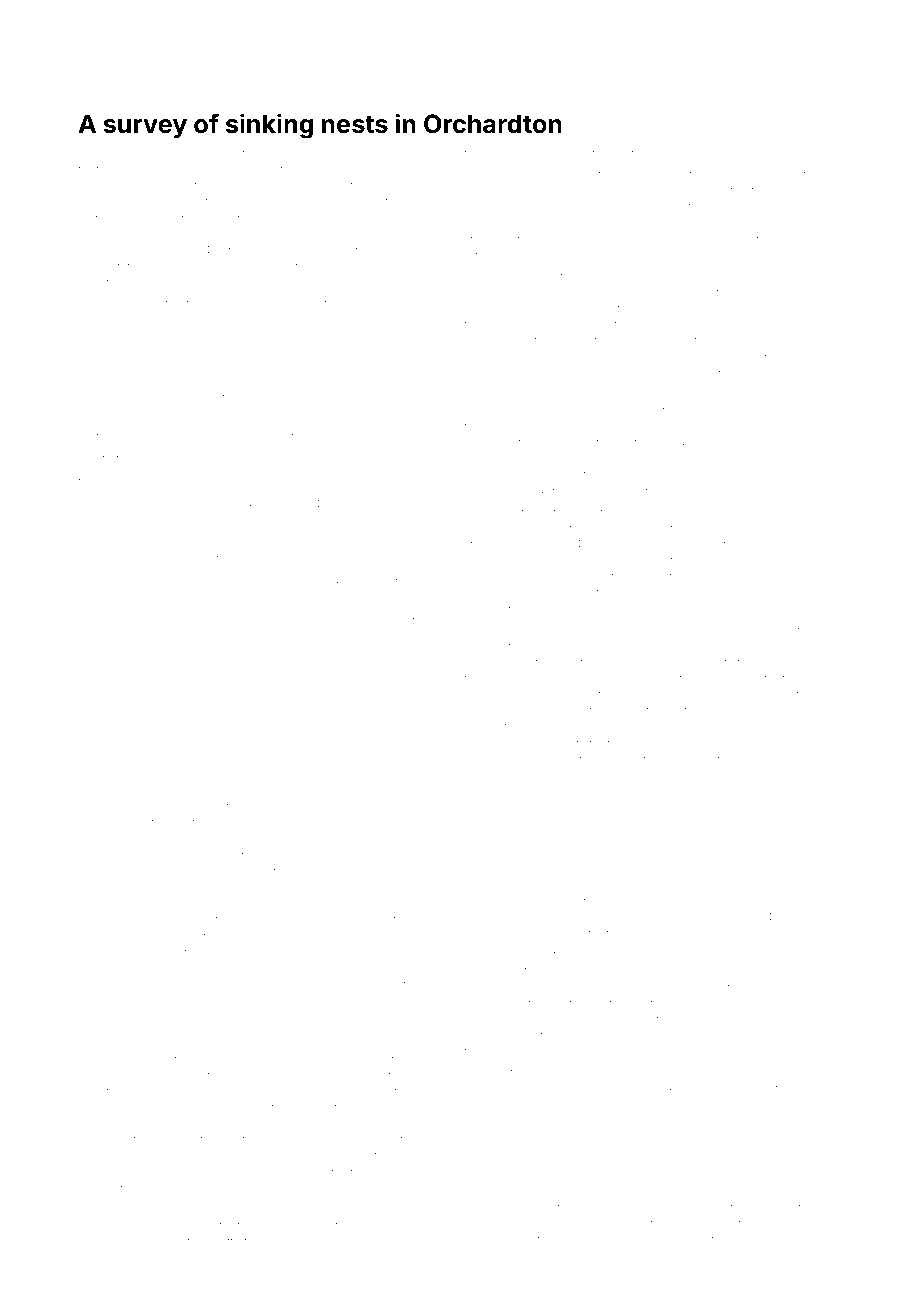 This page has width=908, height=1316. Describe the element at coordinates (364, 842) in the page. I see `guess` at that location.
